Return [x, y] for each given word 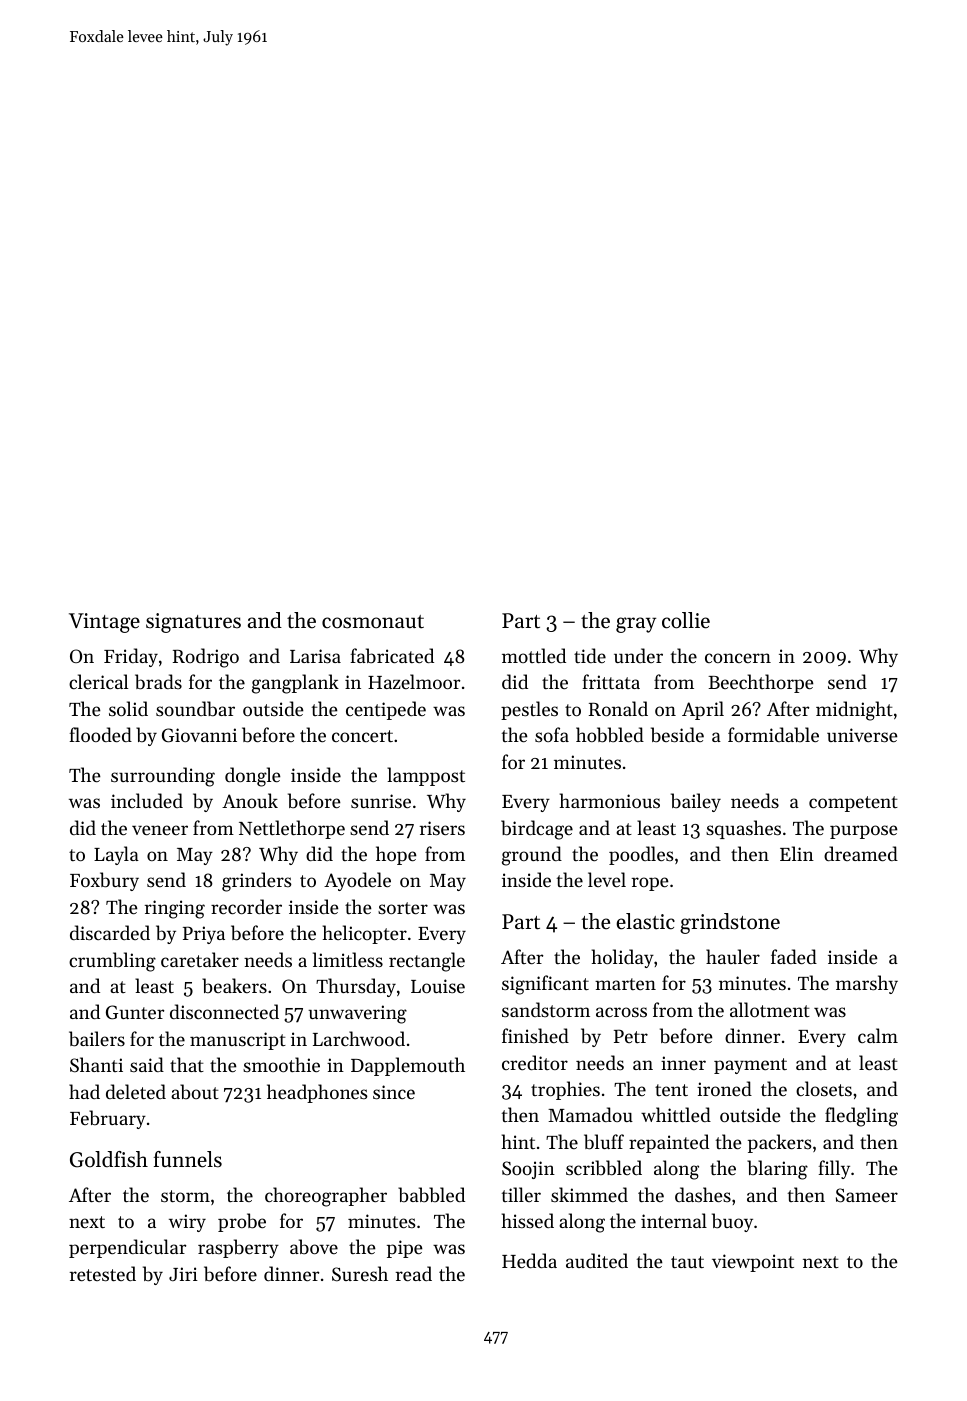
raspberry [238, 1248]
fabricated [392, 655]
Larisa [315, 656]
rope [650, 884]
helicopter [365, 934]
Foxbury [104, 881]
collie [686, 620]
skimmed [589, 1194]
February [108, 1119]
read [414, 1273]
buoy [732, 1222]
